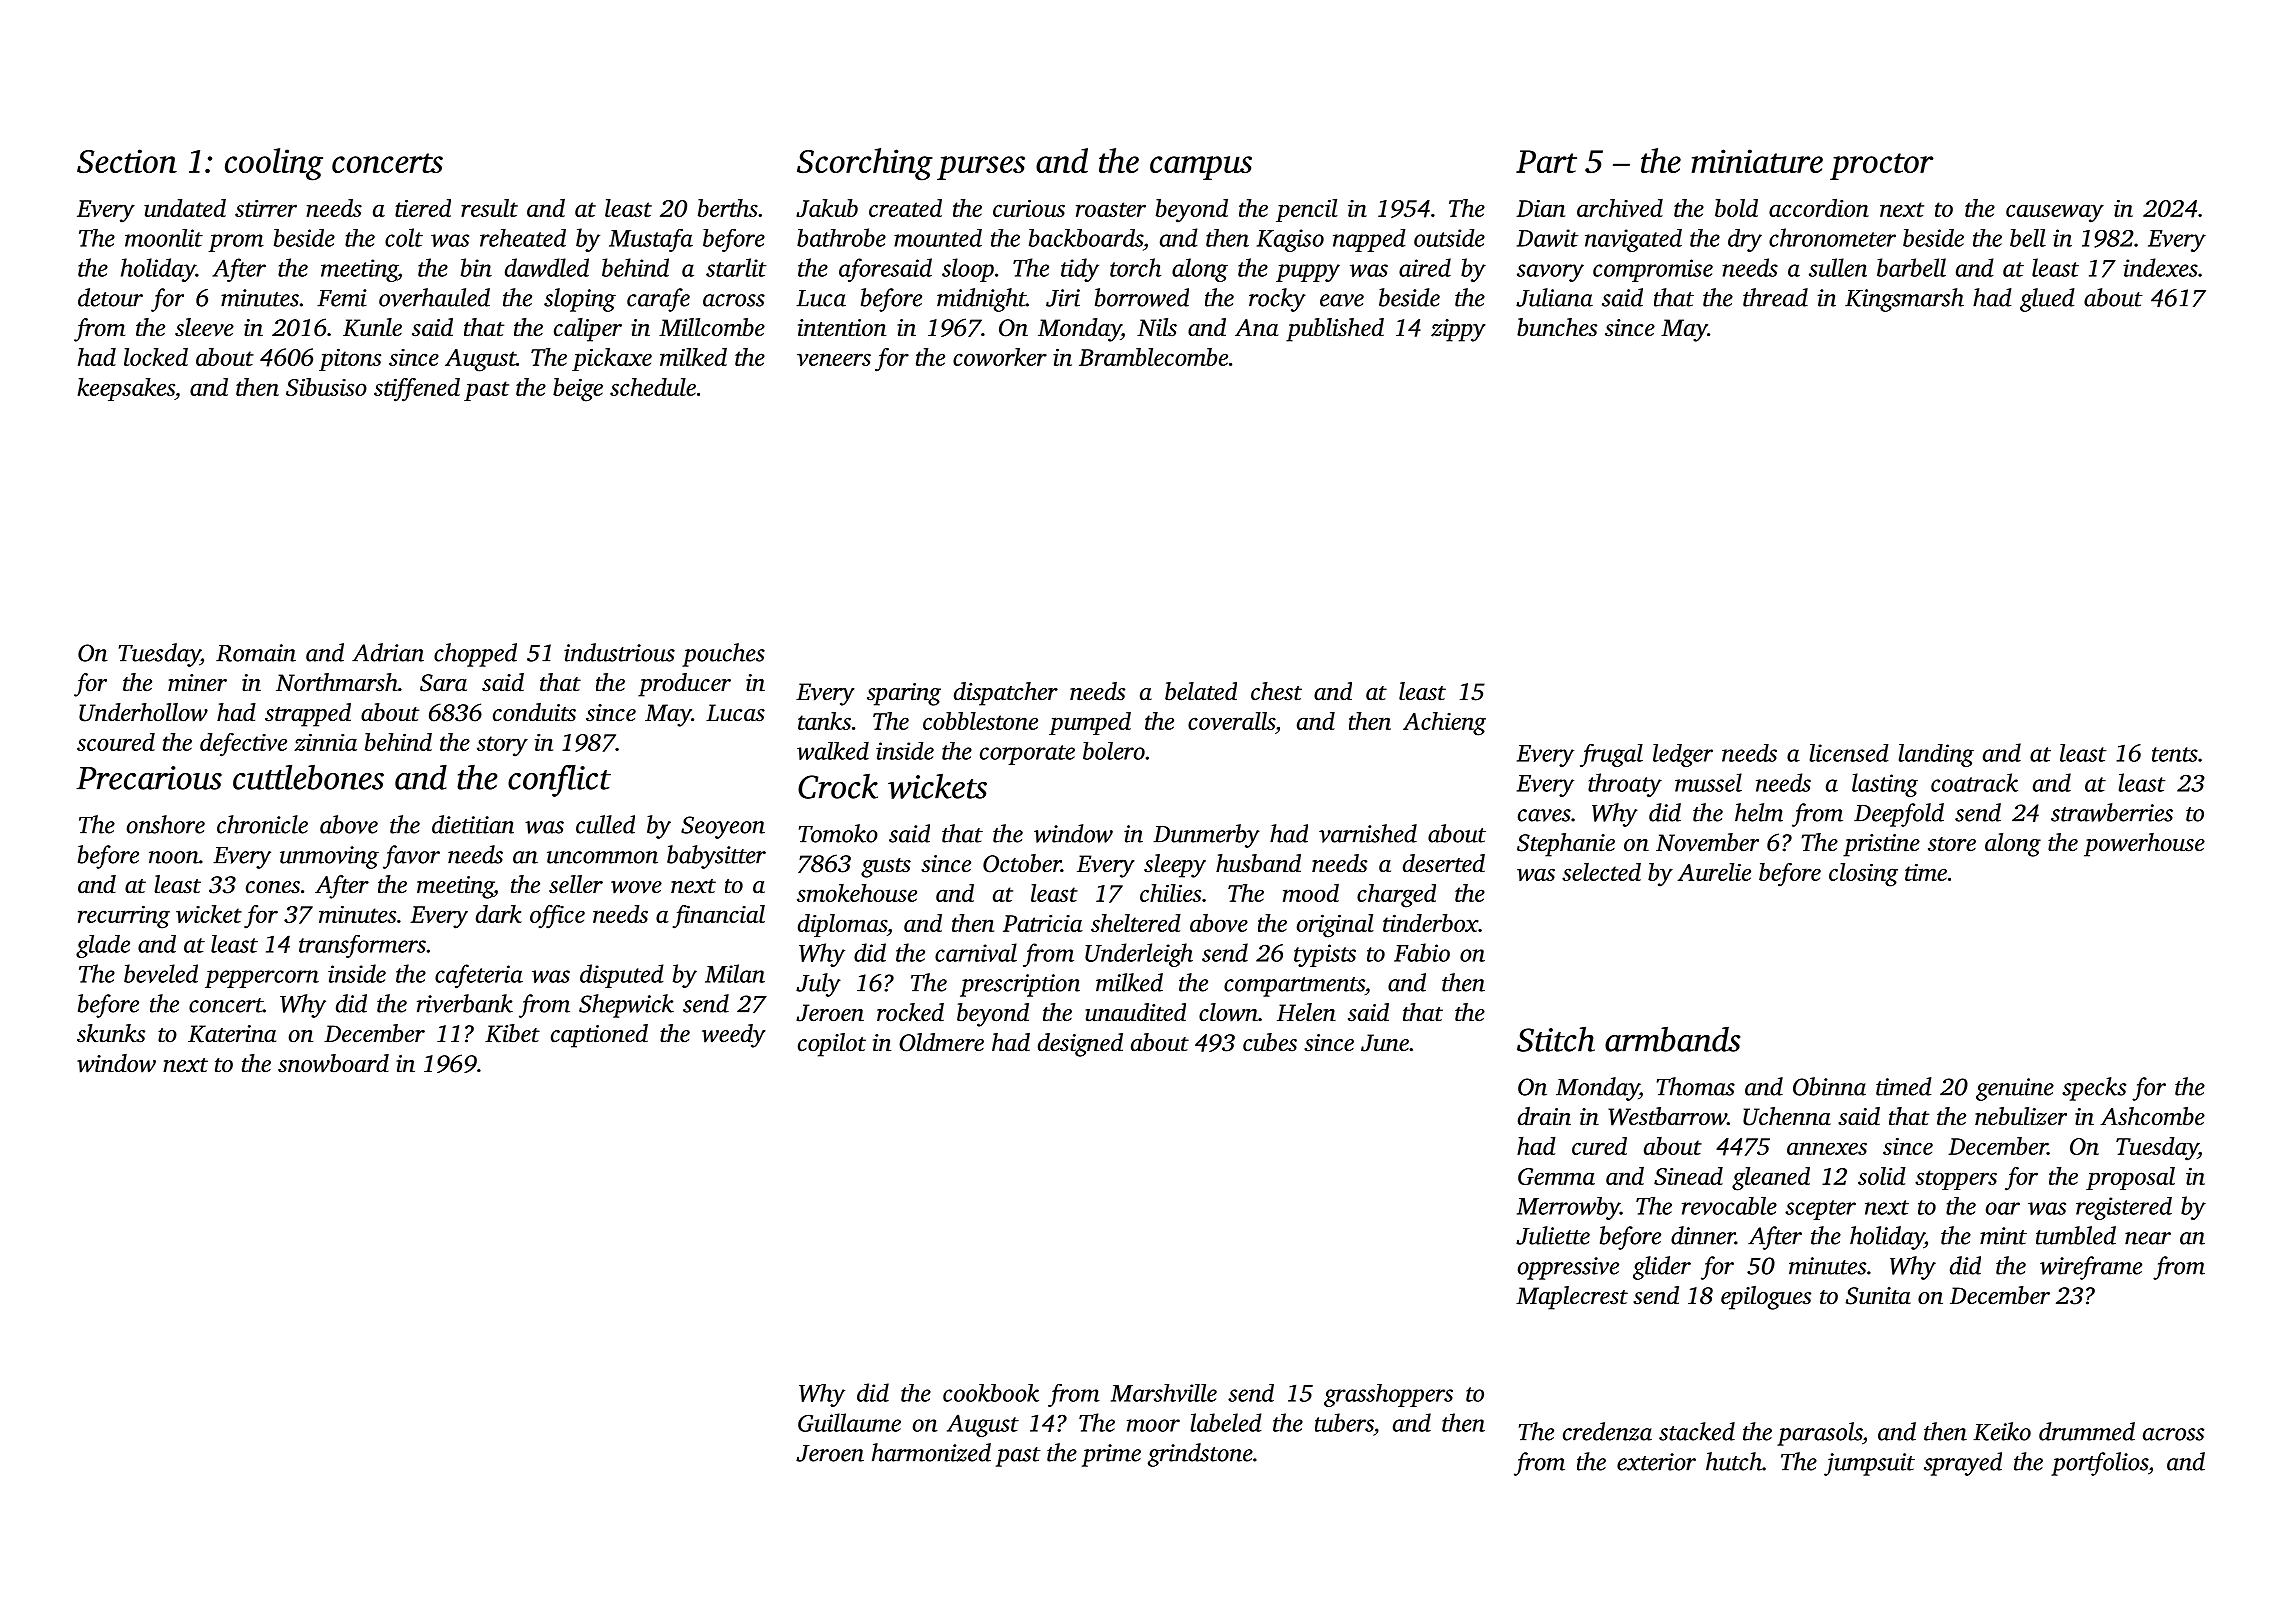 The width and height of the screenshot is (2282, 1614). Describe the element at coordinates (849, 1422) in the screenshot. I see `Guillaume` at that location.
